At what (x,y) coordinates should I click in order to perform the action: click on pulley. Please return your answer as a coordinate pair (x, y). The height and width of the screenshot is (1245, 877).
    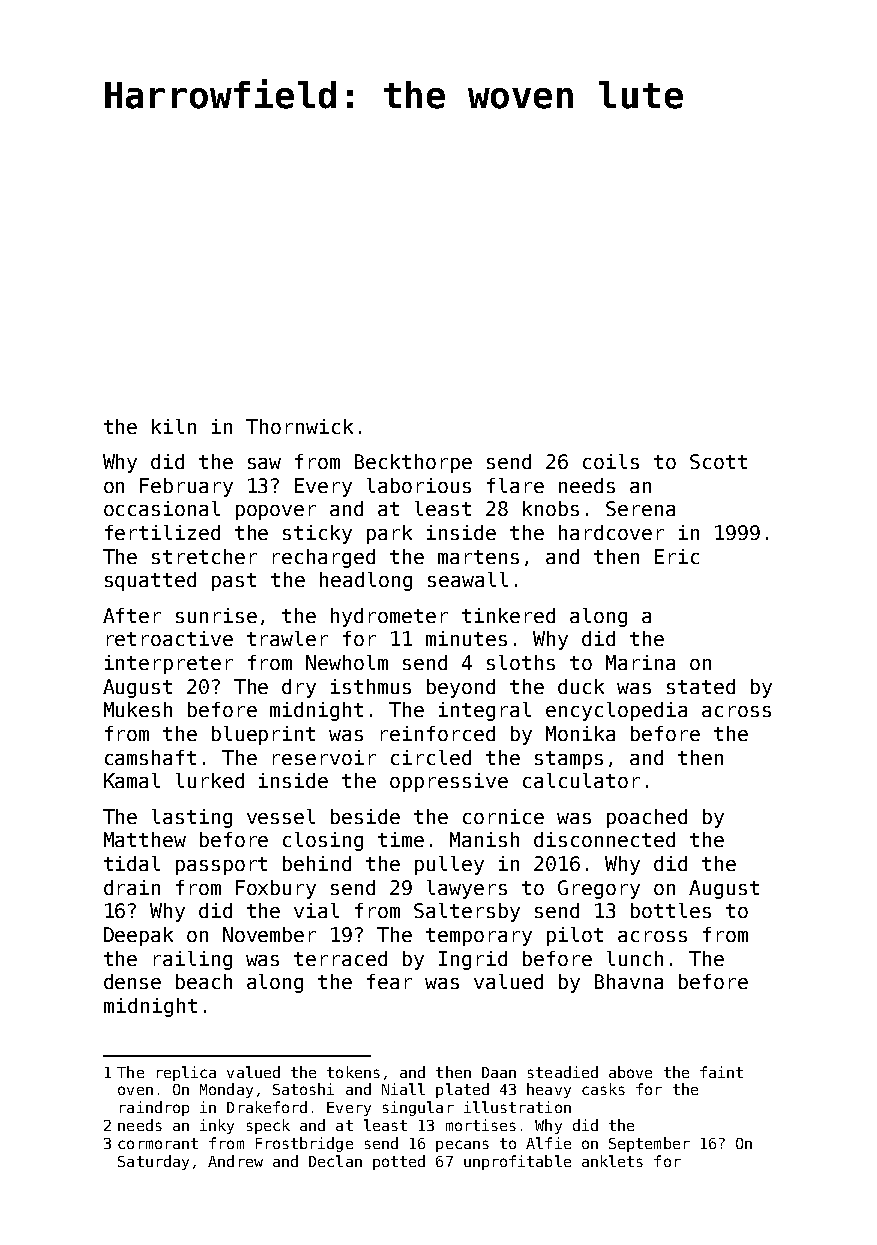
    Looking at the image, I should click on (449, 865).
